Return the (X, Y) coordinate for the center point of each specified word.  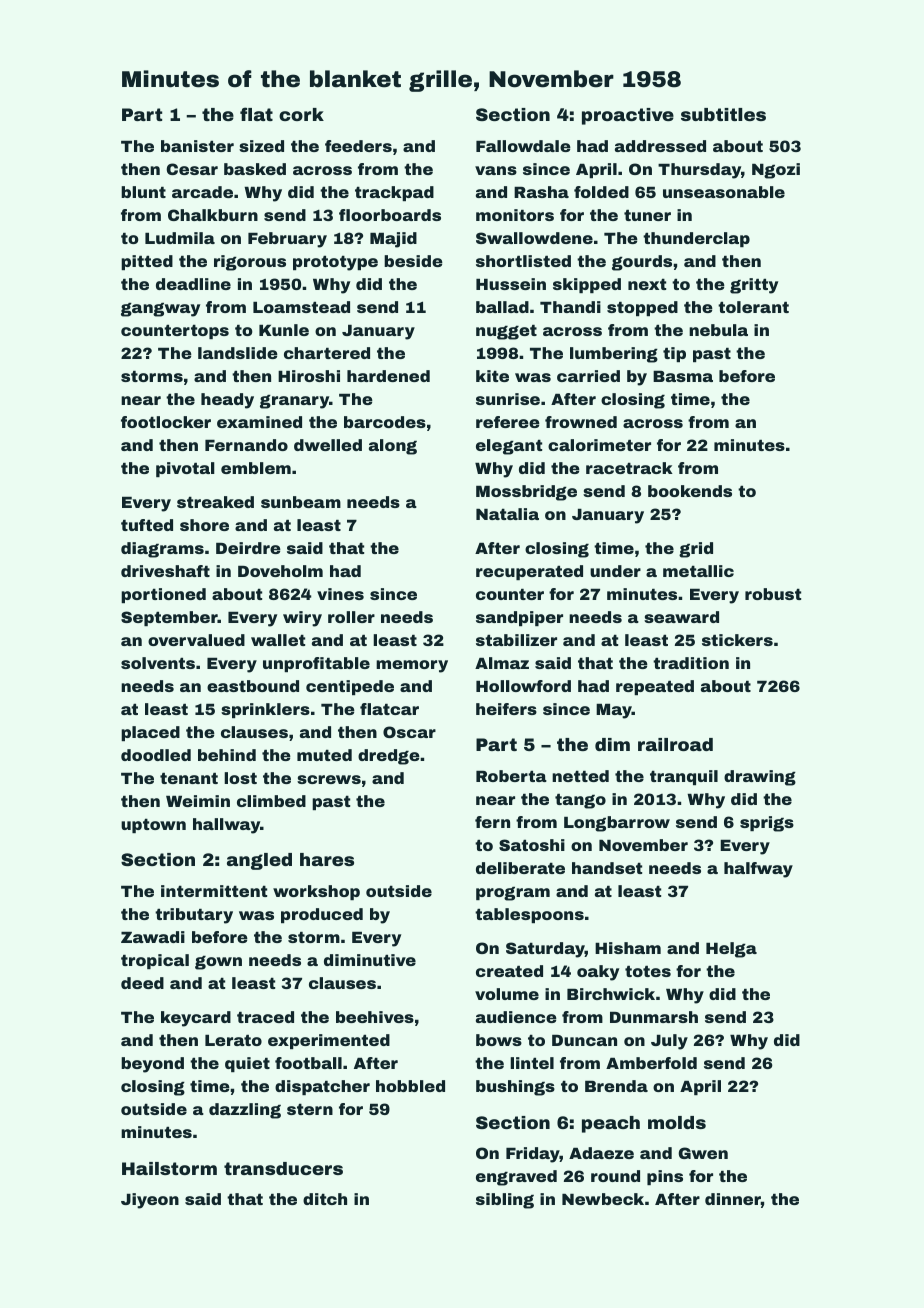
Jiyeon (150, 1201)
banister (197, 146)
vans (496, 170)
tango (580, 801)
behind (227, 755)
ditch (325, 1199)
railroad (675, 744)
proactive (628, 116)
